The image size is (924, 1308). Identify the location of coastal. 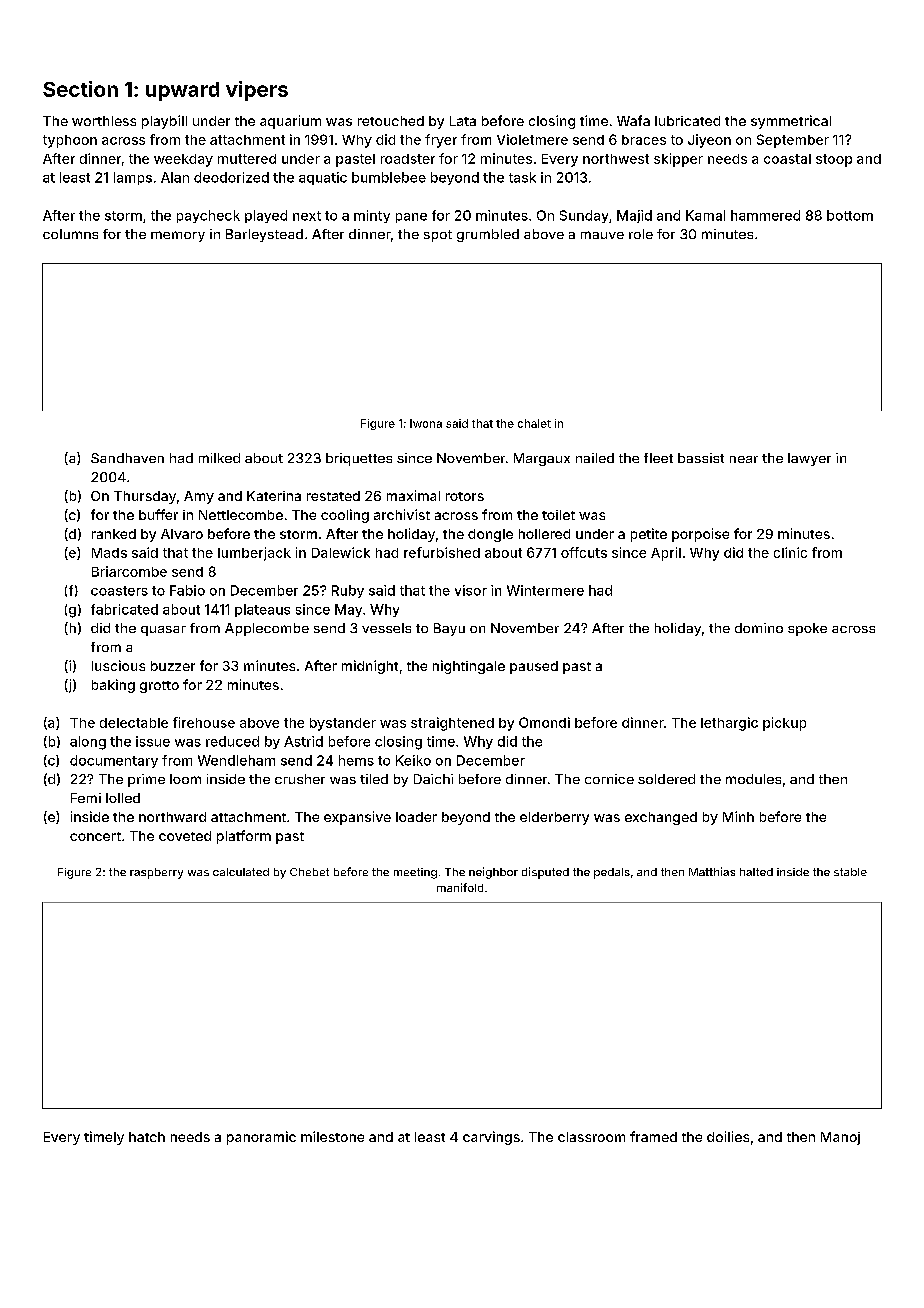
(787, 159).
